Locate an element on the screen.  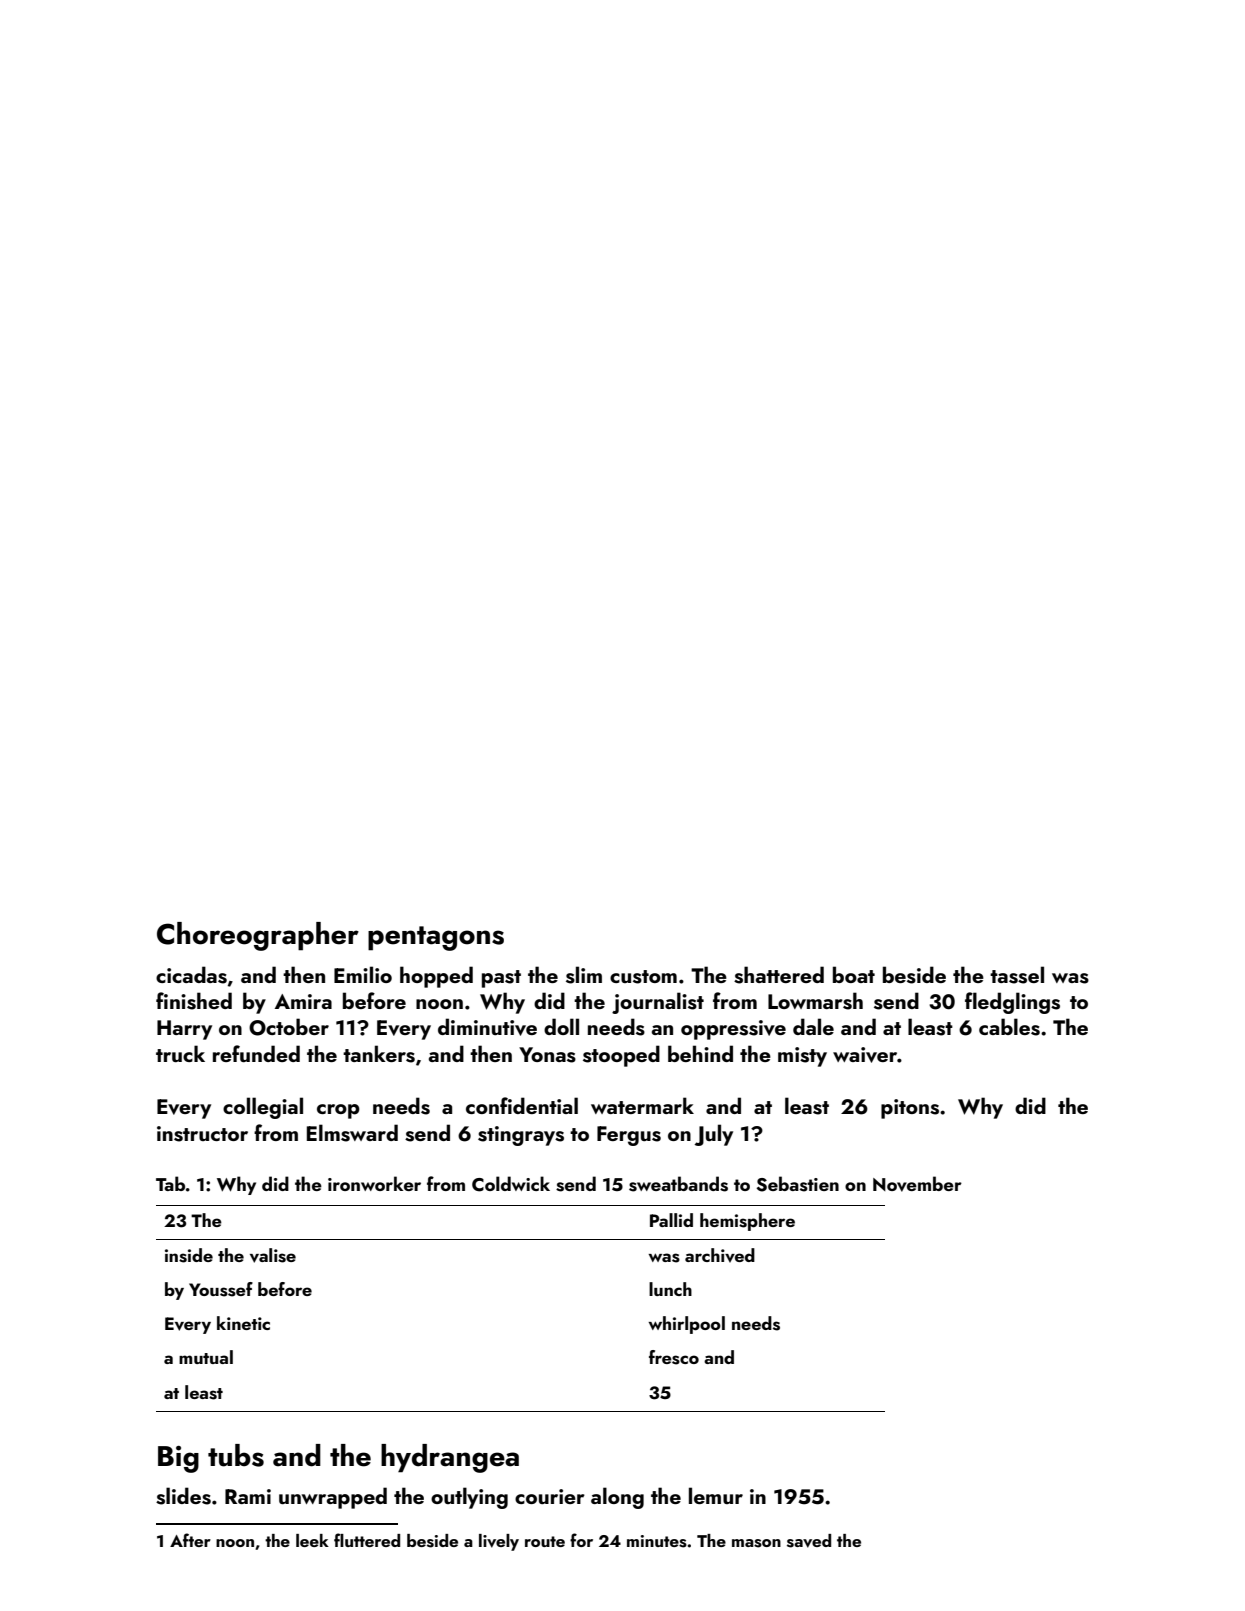
Pallid is located at coordinates (671, 1220).
